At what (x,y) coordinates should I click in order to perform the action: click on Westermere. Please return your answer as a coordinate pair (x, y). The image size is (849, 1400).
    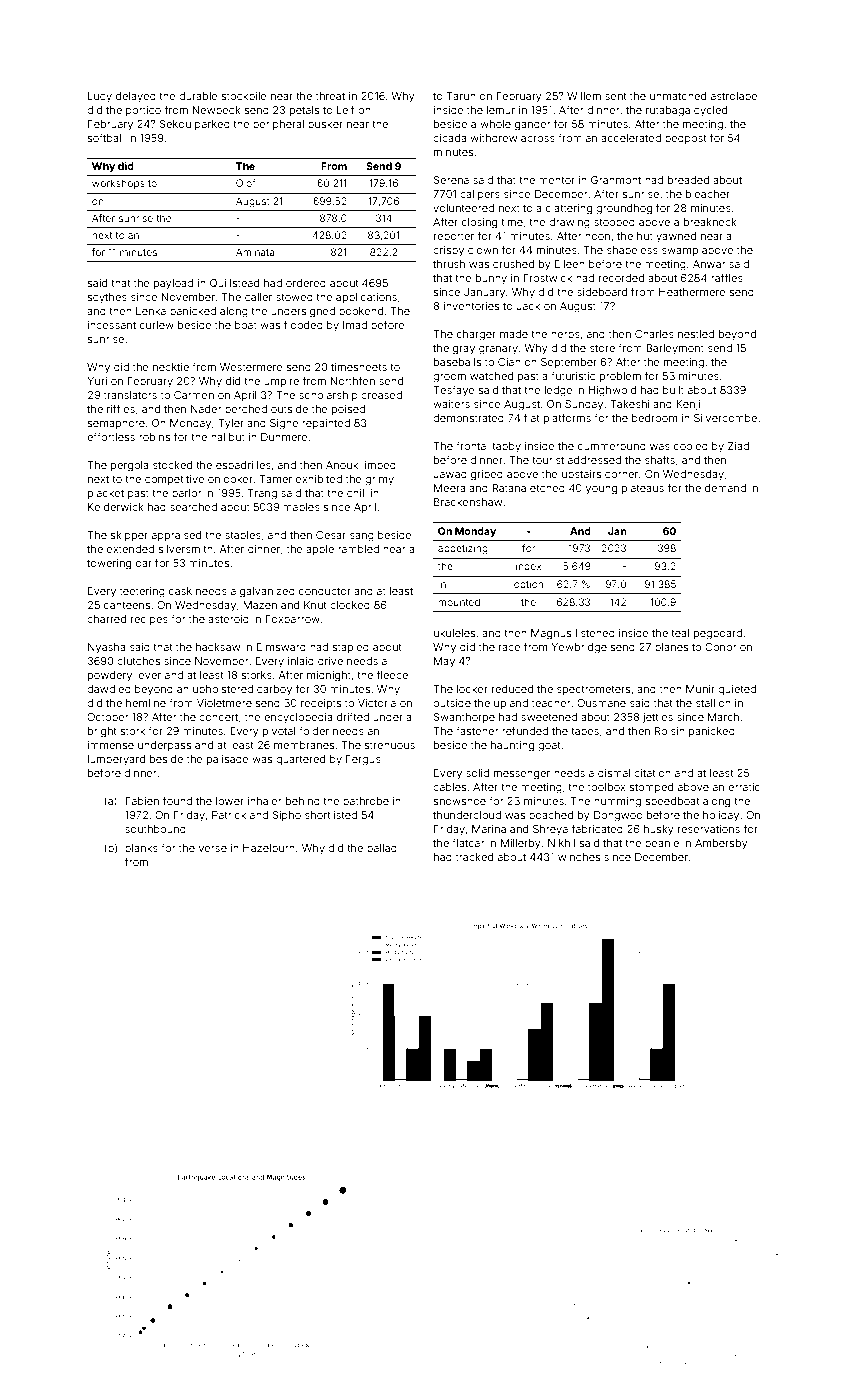
    Looking at the image, I should click on (251, 367).
